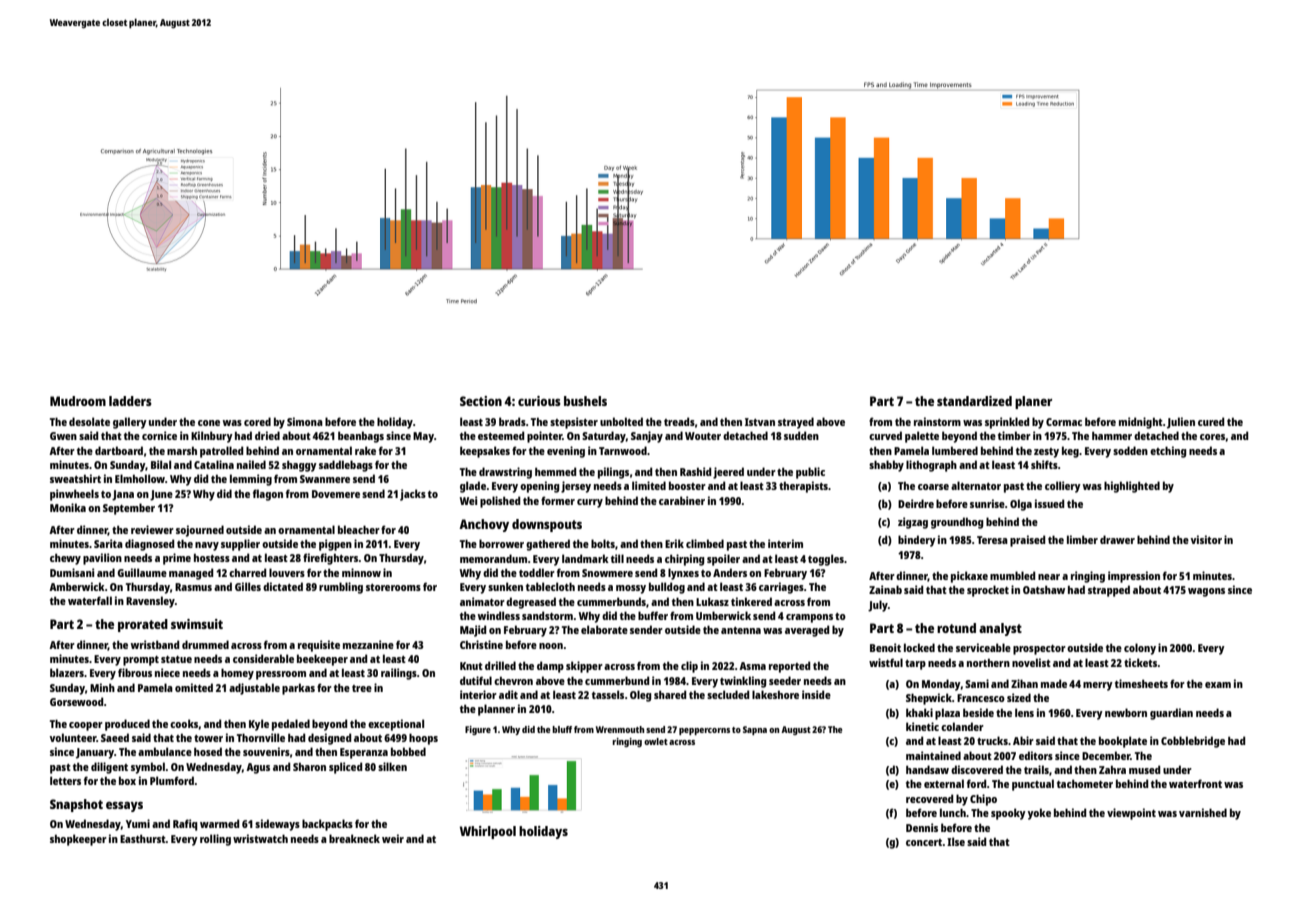  I want to click on rolling, so click(215, 840).
